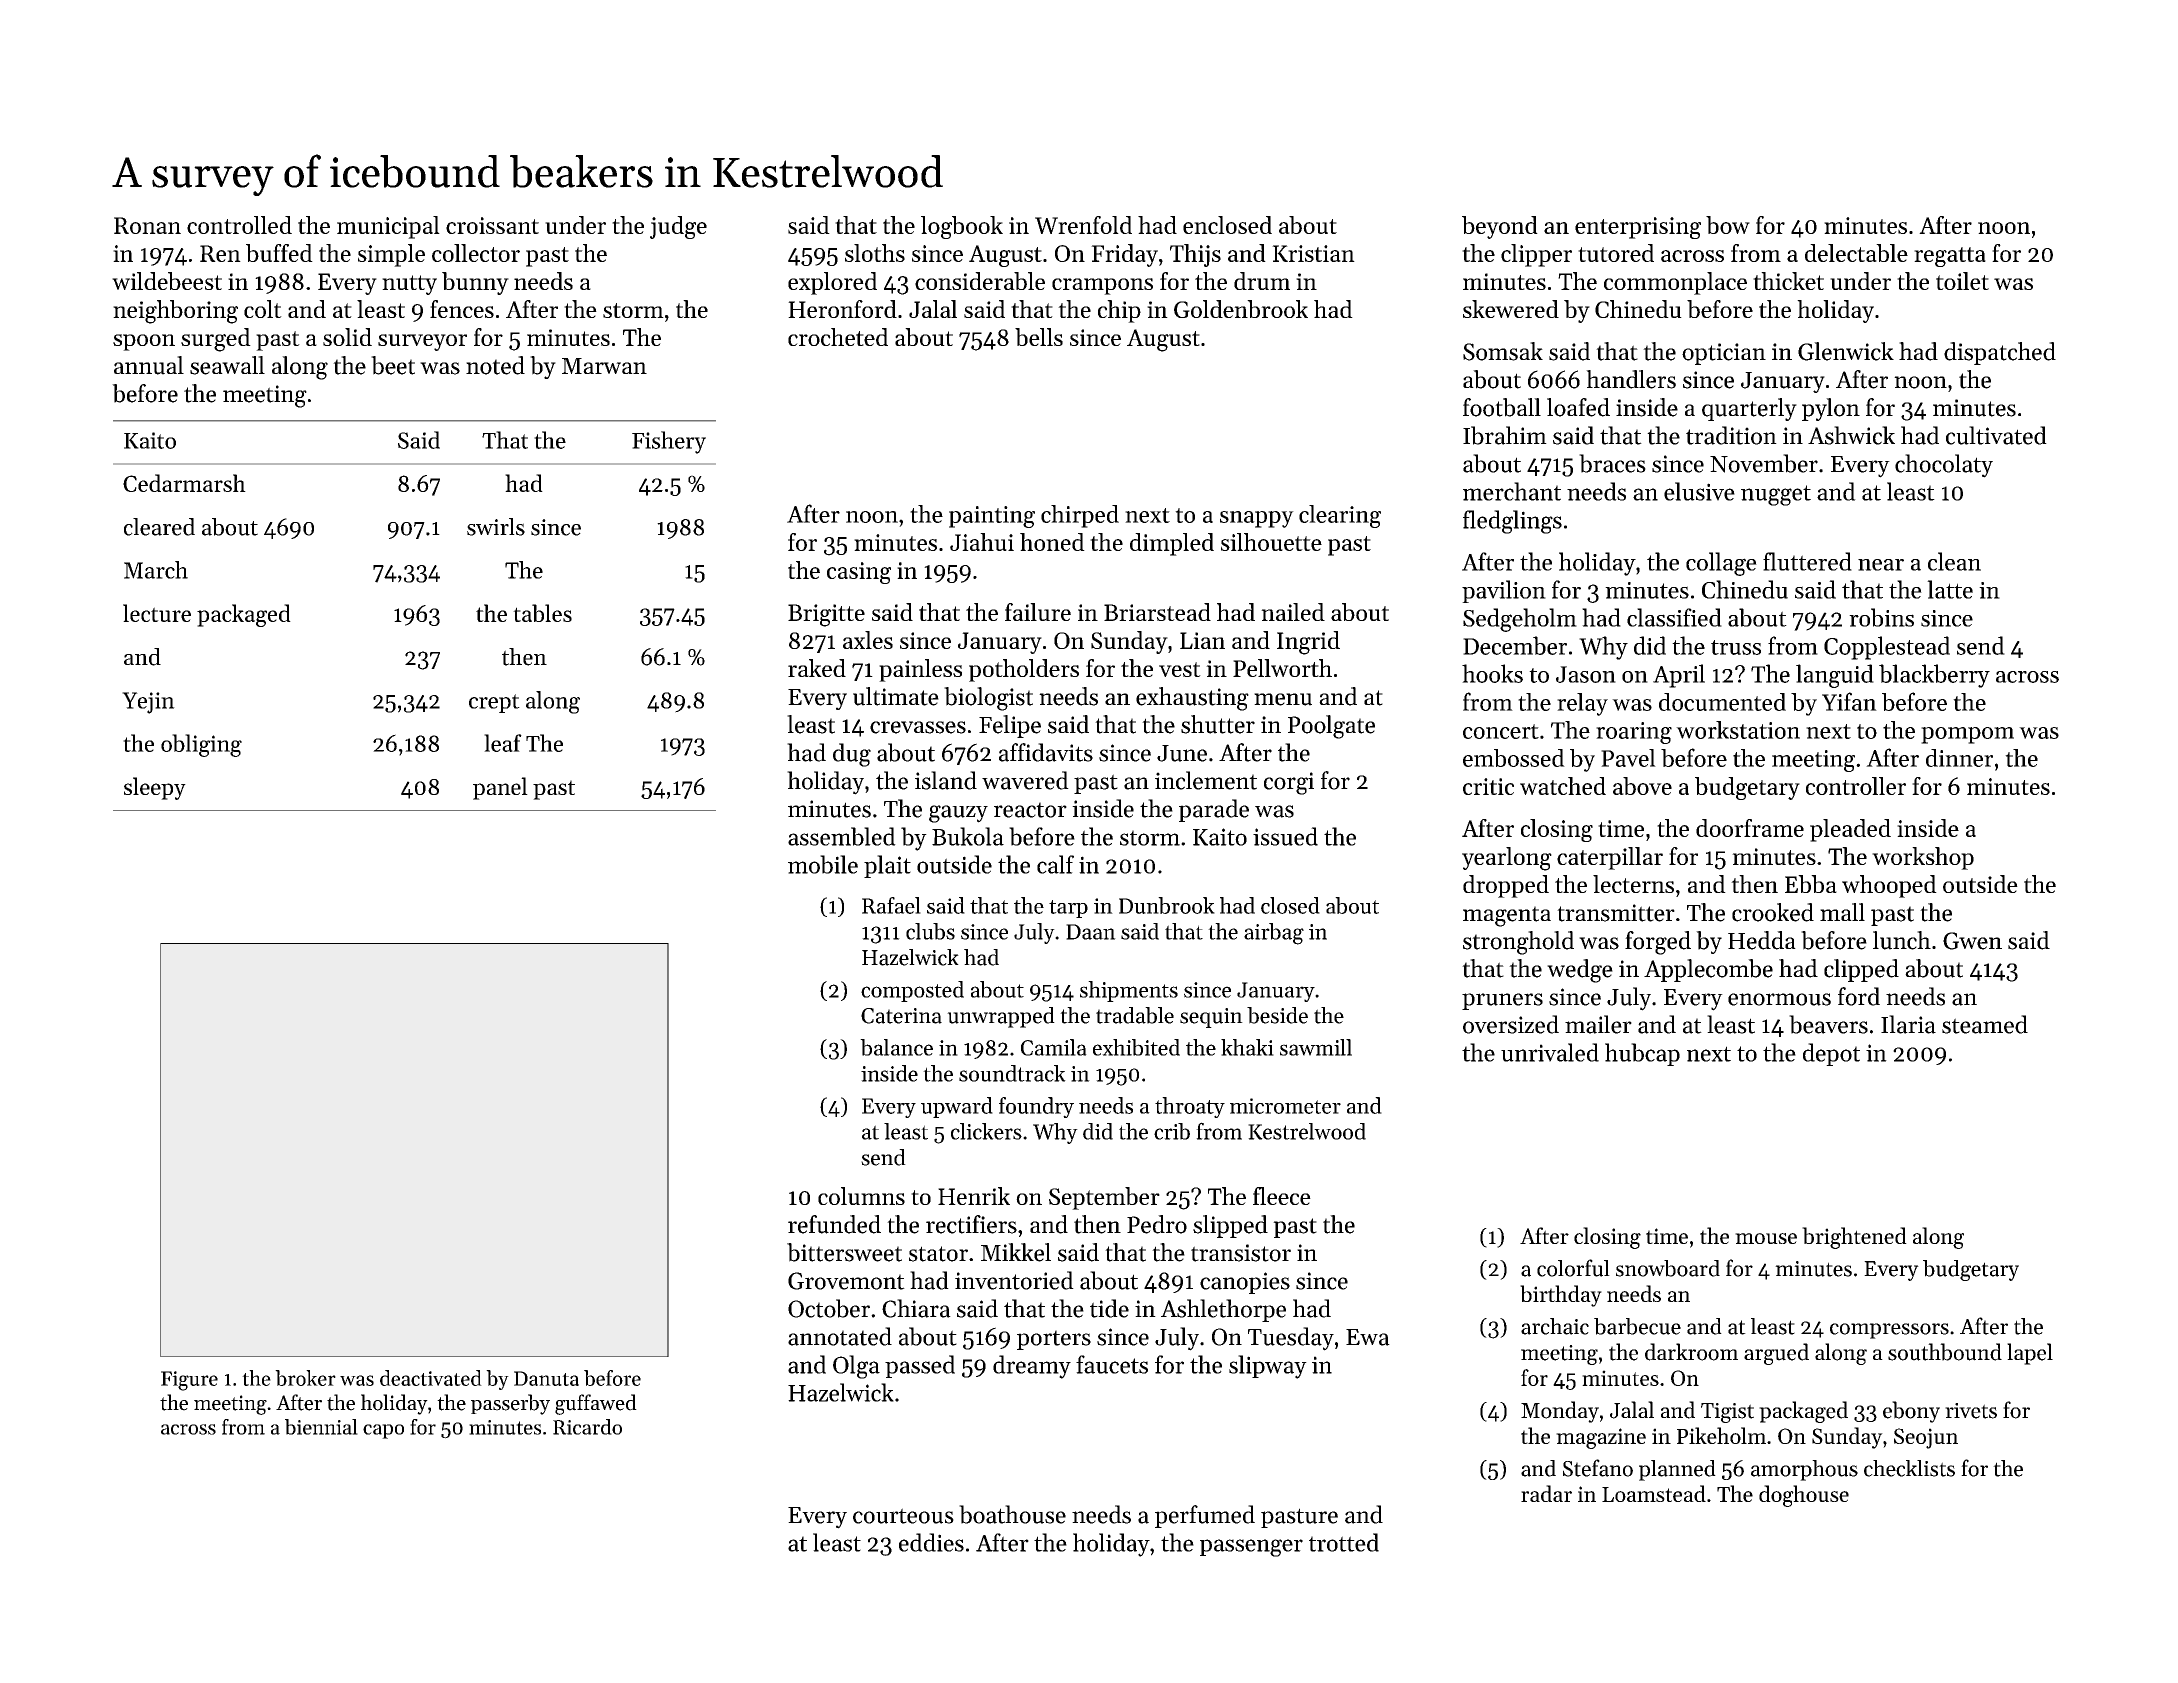  Describe the element at coordinates (861, 1196) in the page. I see `columns` at that location.
